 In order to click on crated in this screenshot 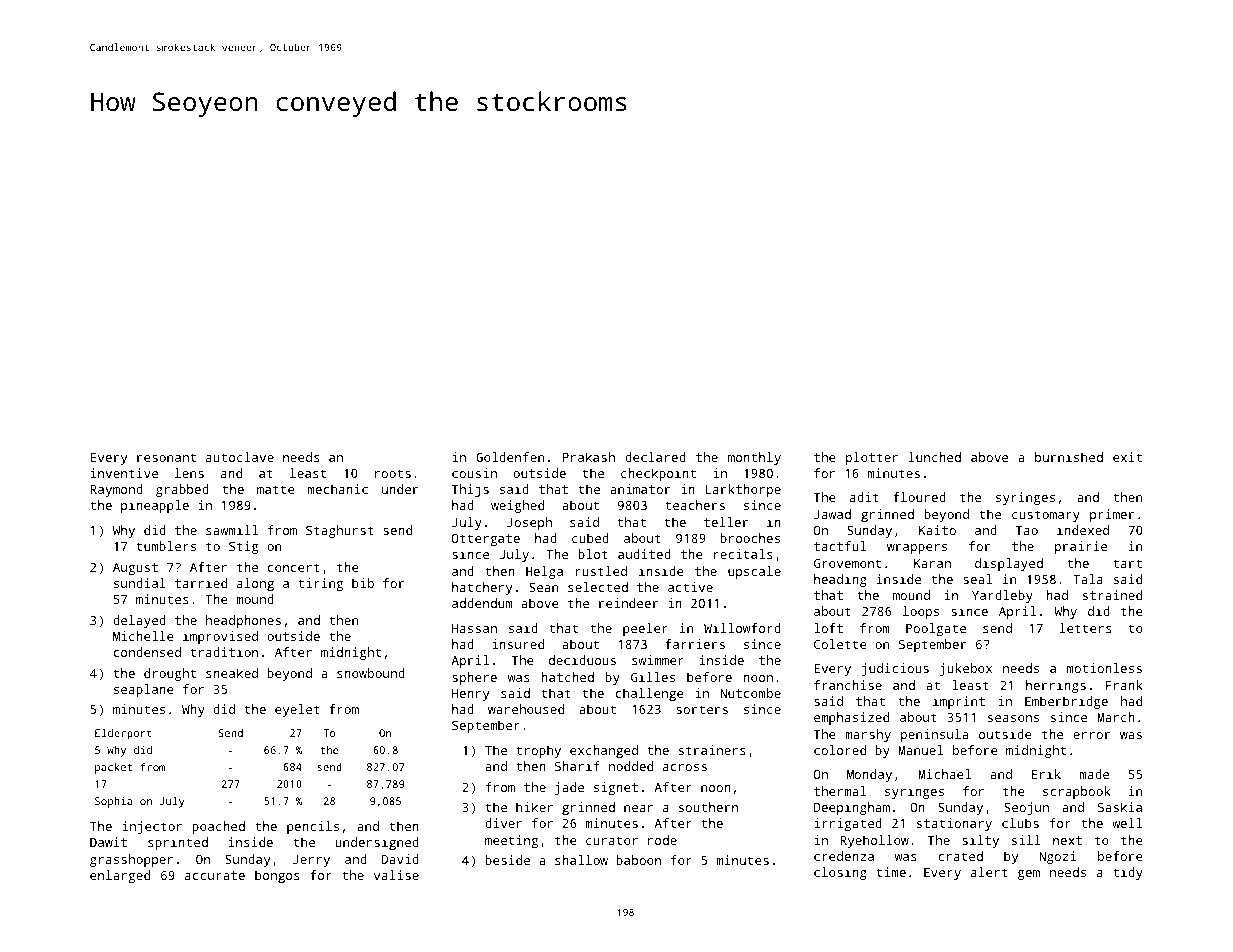, I will do `click(960, 856)`.
